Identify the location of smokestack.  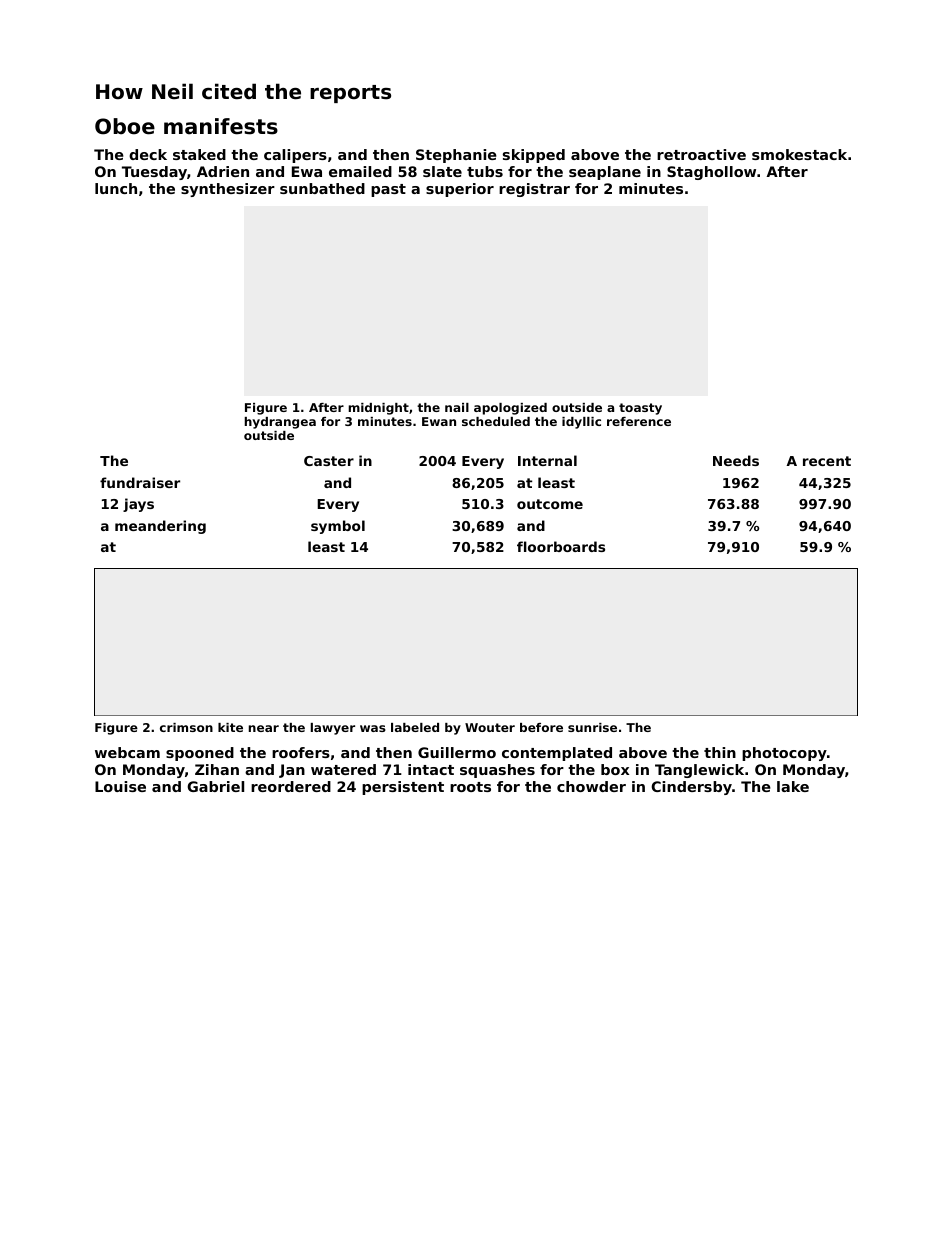
(799, 154).
